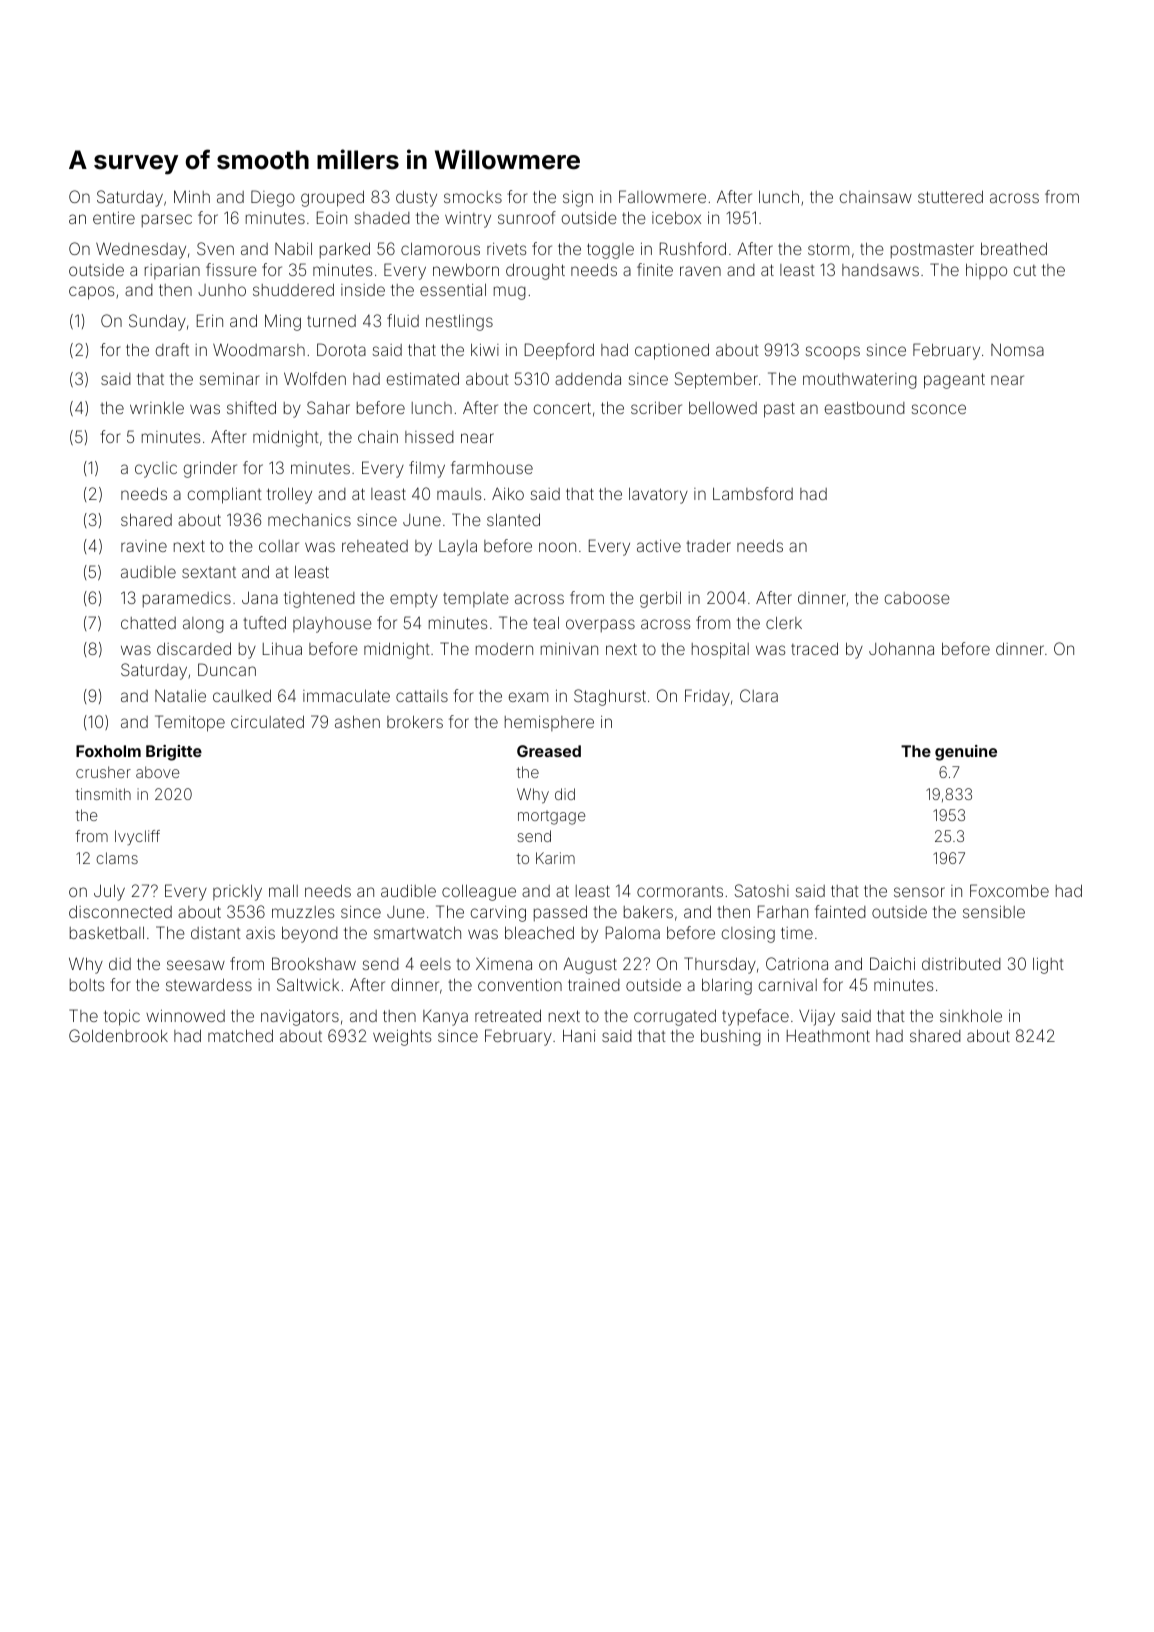 This image has height=1632, width=1154. I want to click on genuine, so click(966, 753).
